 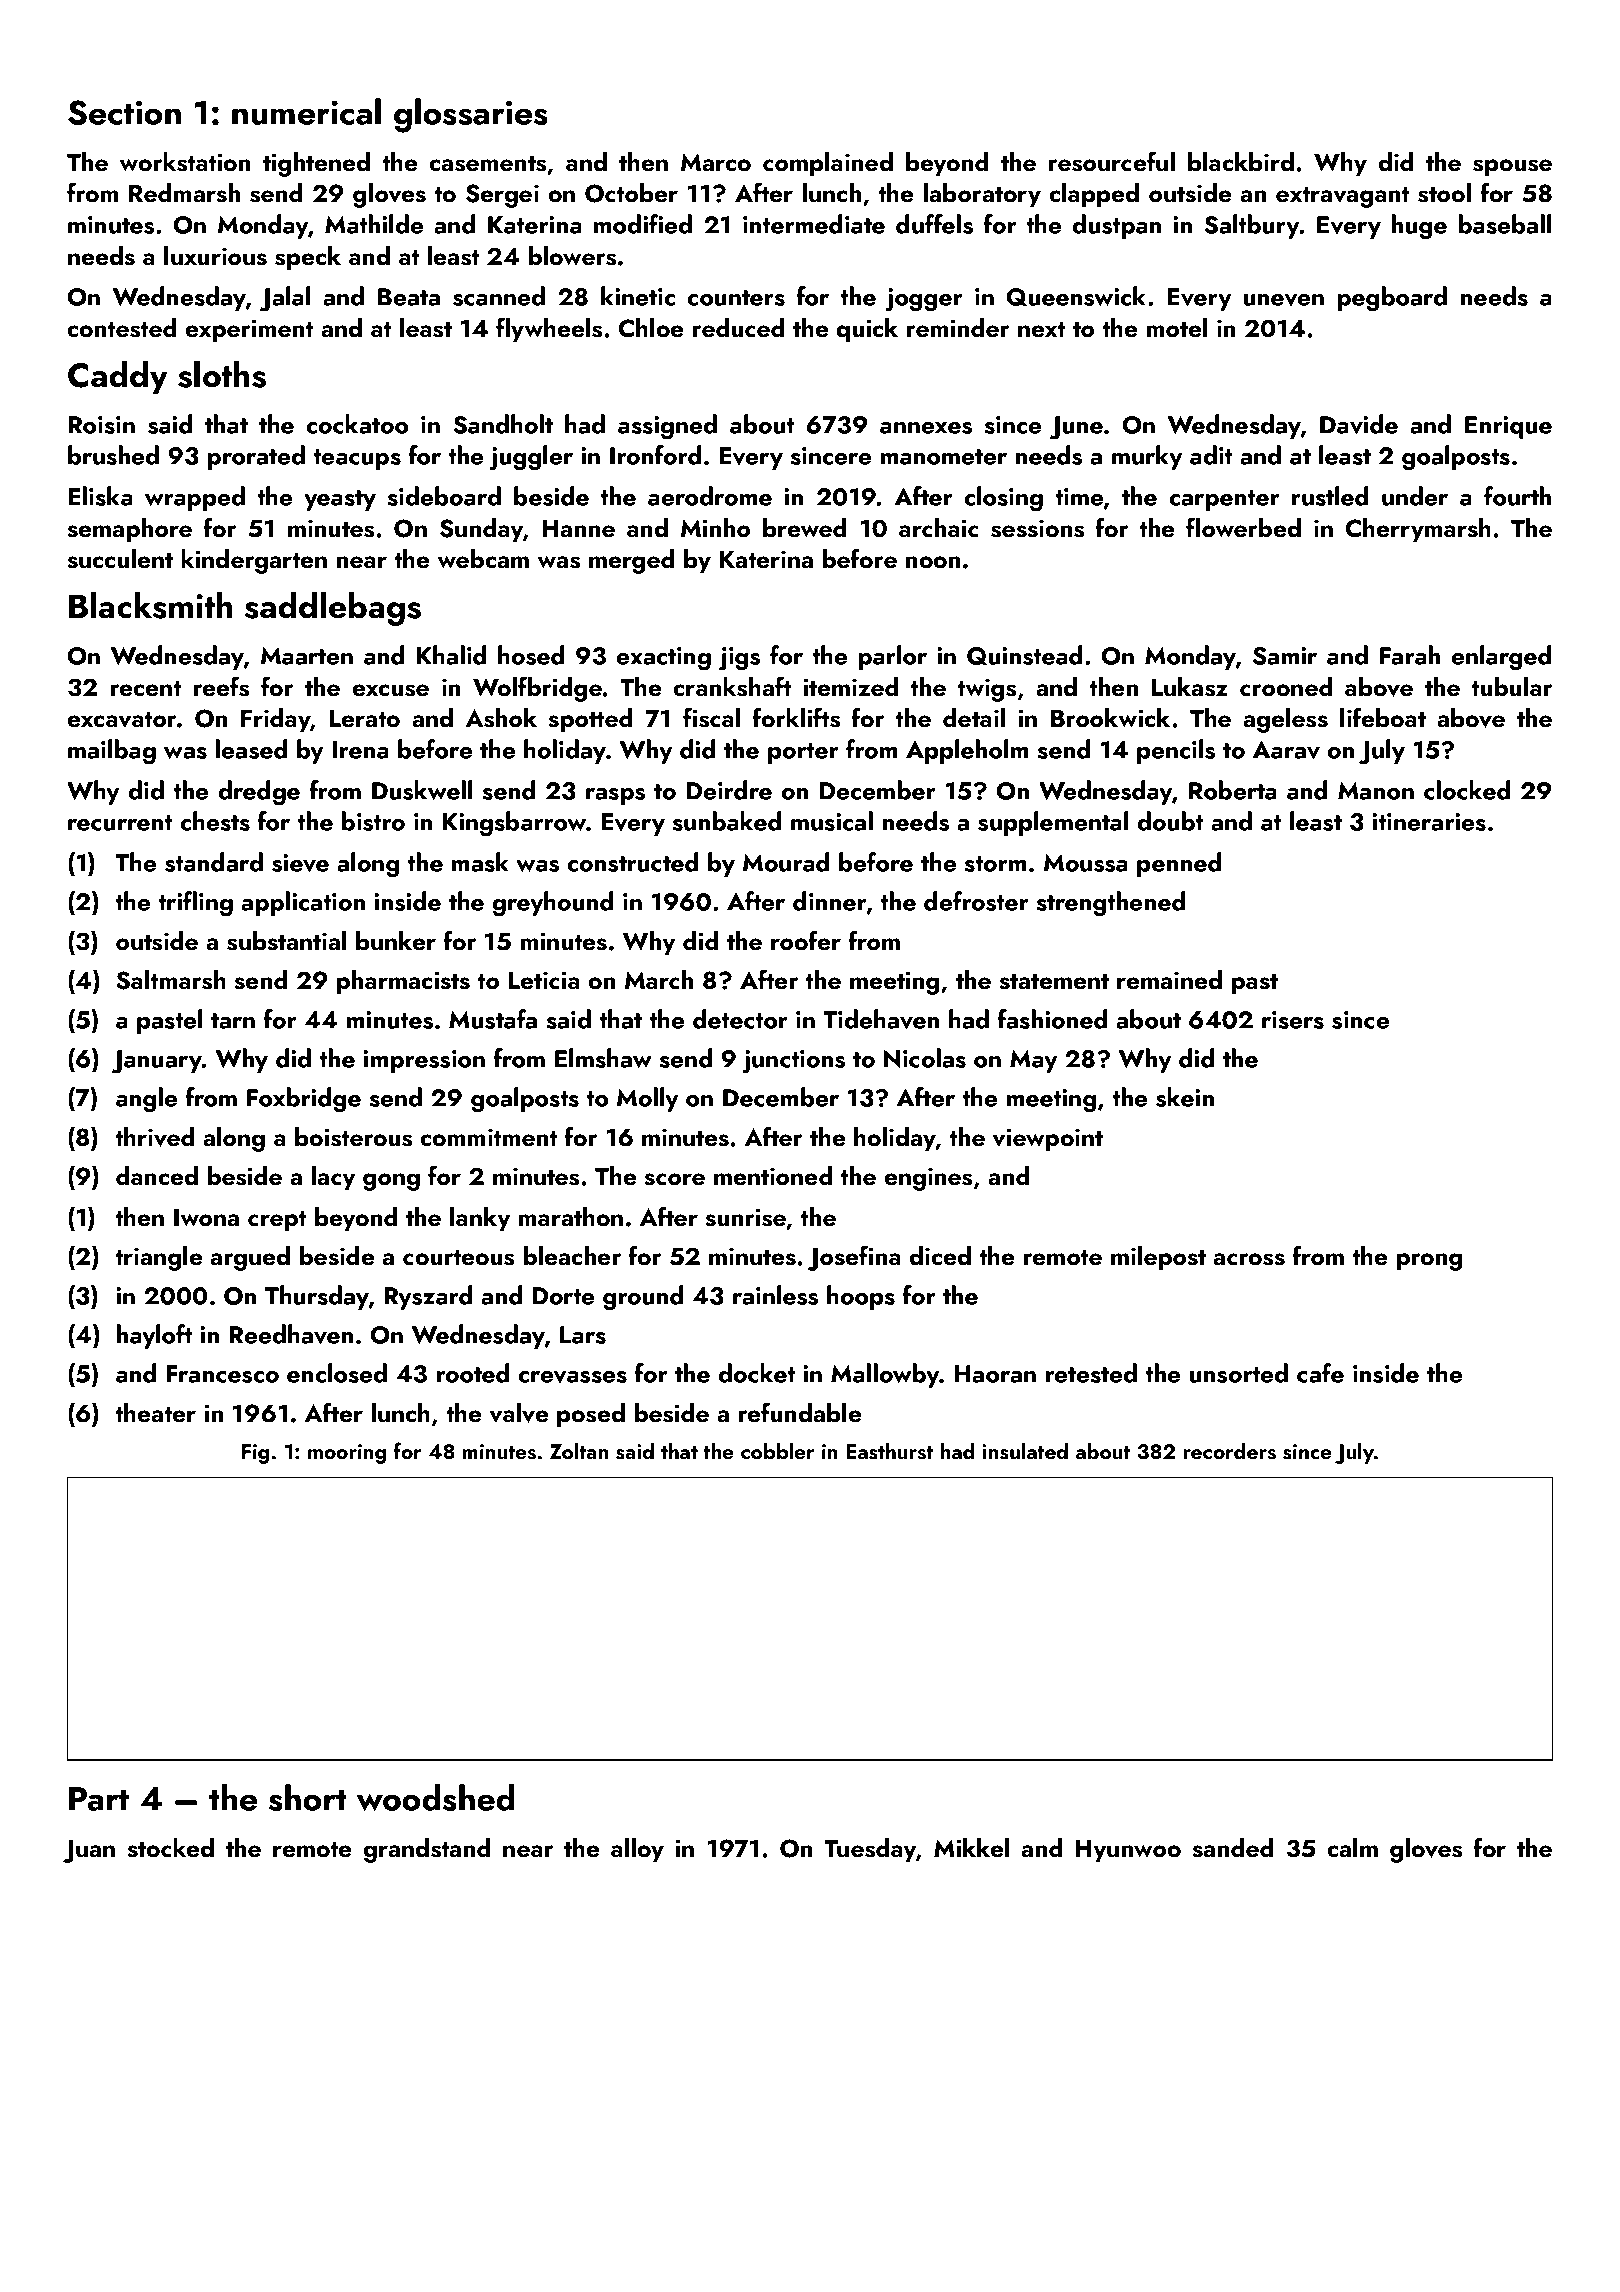 I want to click on forklifts, so click(x=796, y=717).
